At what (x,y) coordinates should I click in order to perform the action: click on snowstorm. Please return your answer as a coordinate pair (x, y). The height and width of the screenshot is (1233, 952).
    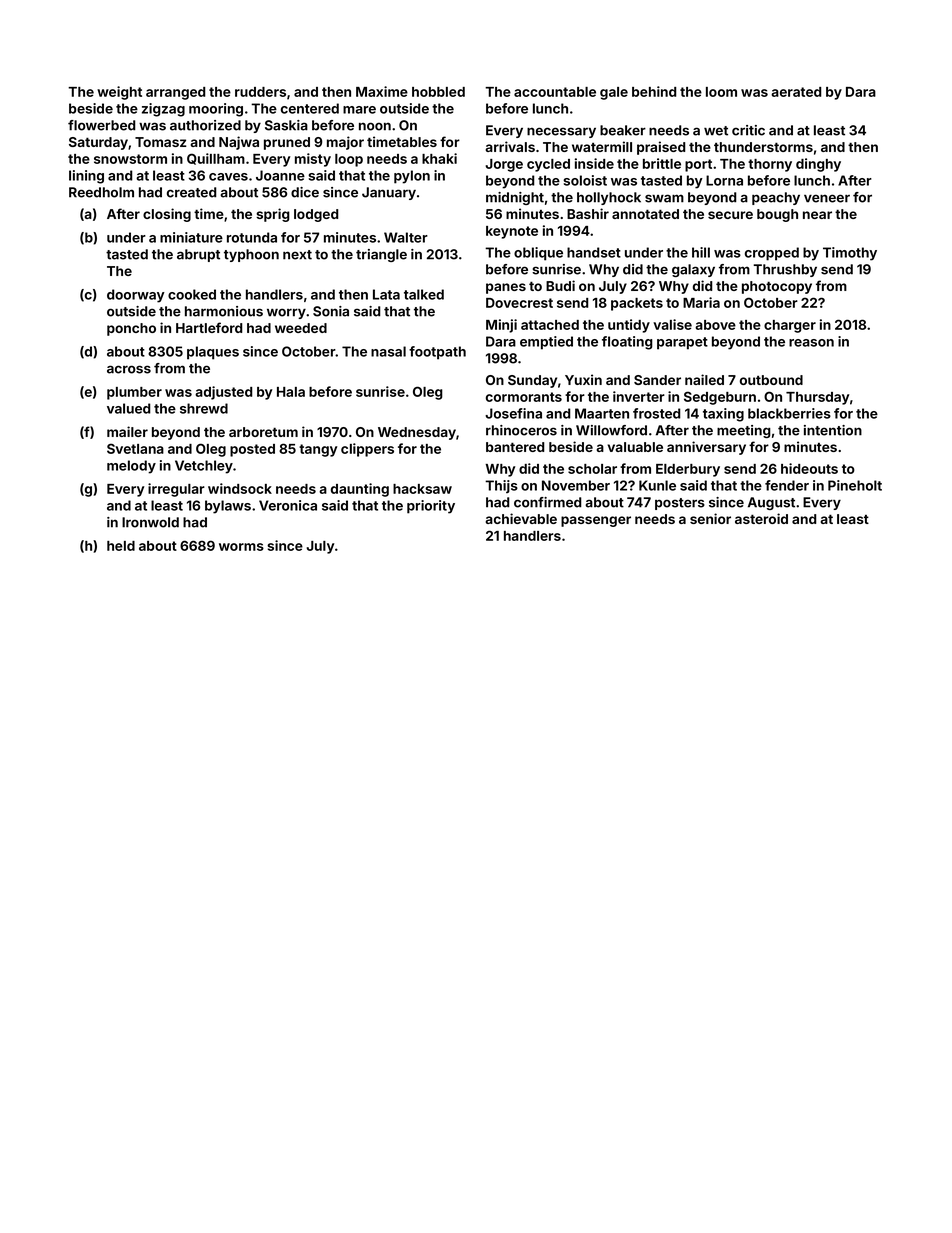
    Looking at the image, I should click on (130, 159).
